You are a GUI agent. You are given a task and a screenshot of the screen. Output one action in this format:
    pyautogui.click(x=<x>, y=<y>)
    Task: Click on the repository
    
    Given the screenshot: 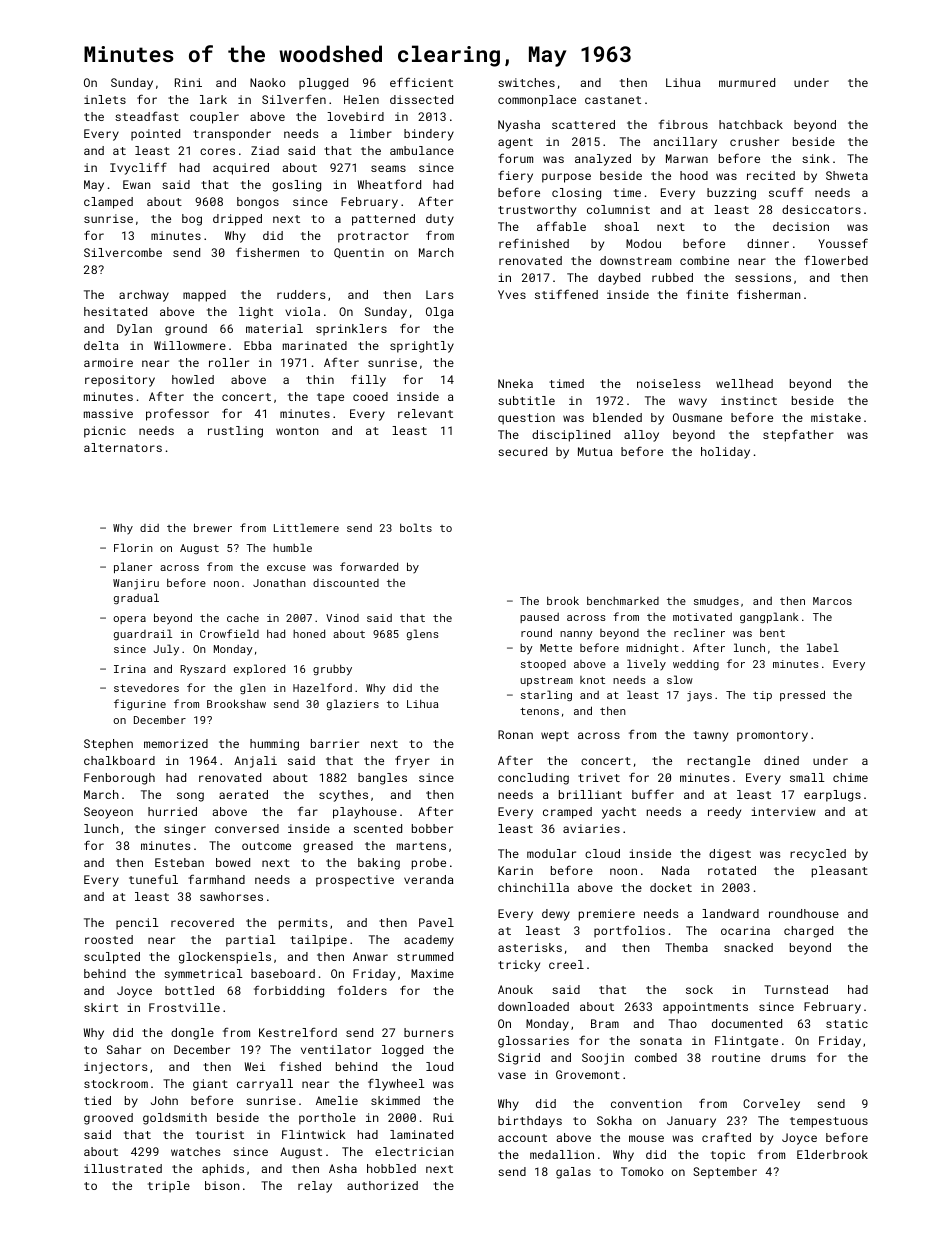 What is the action you would take?
    pyautogui.click(x=120, y=381)
